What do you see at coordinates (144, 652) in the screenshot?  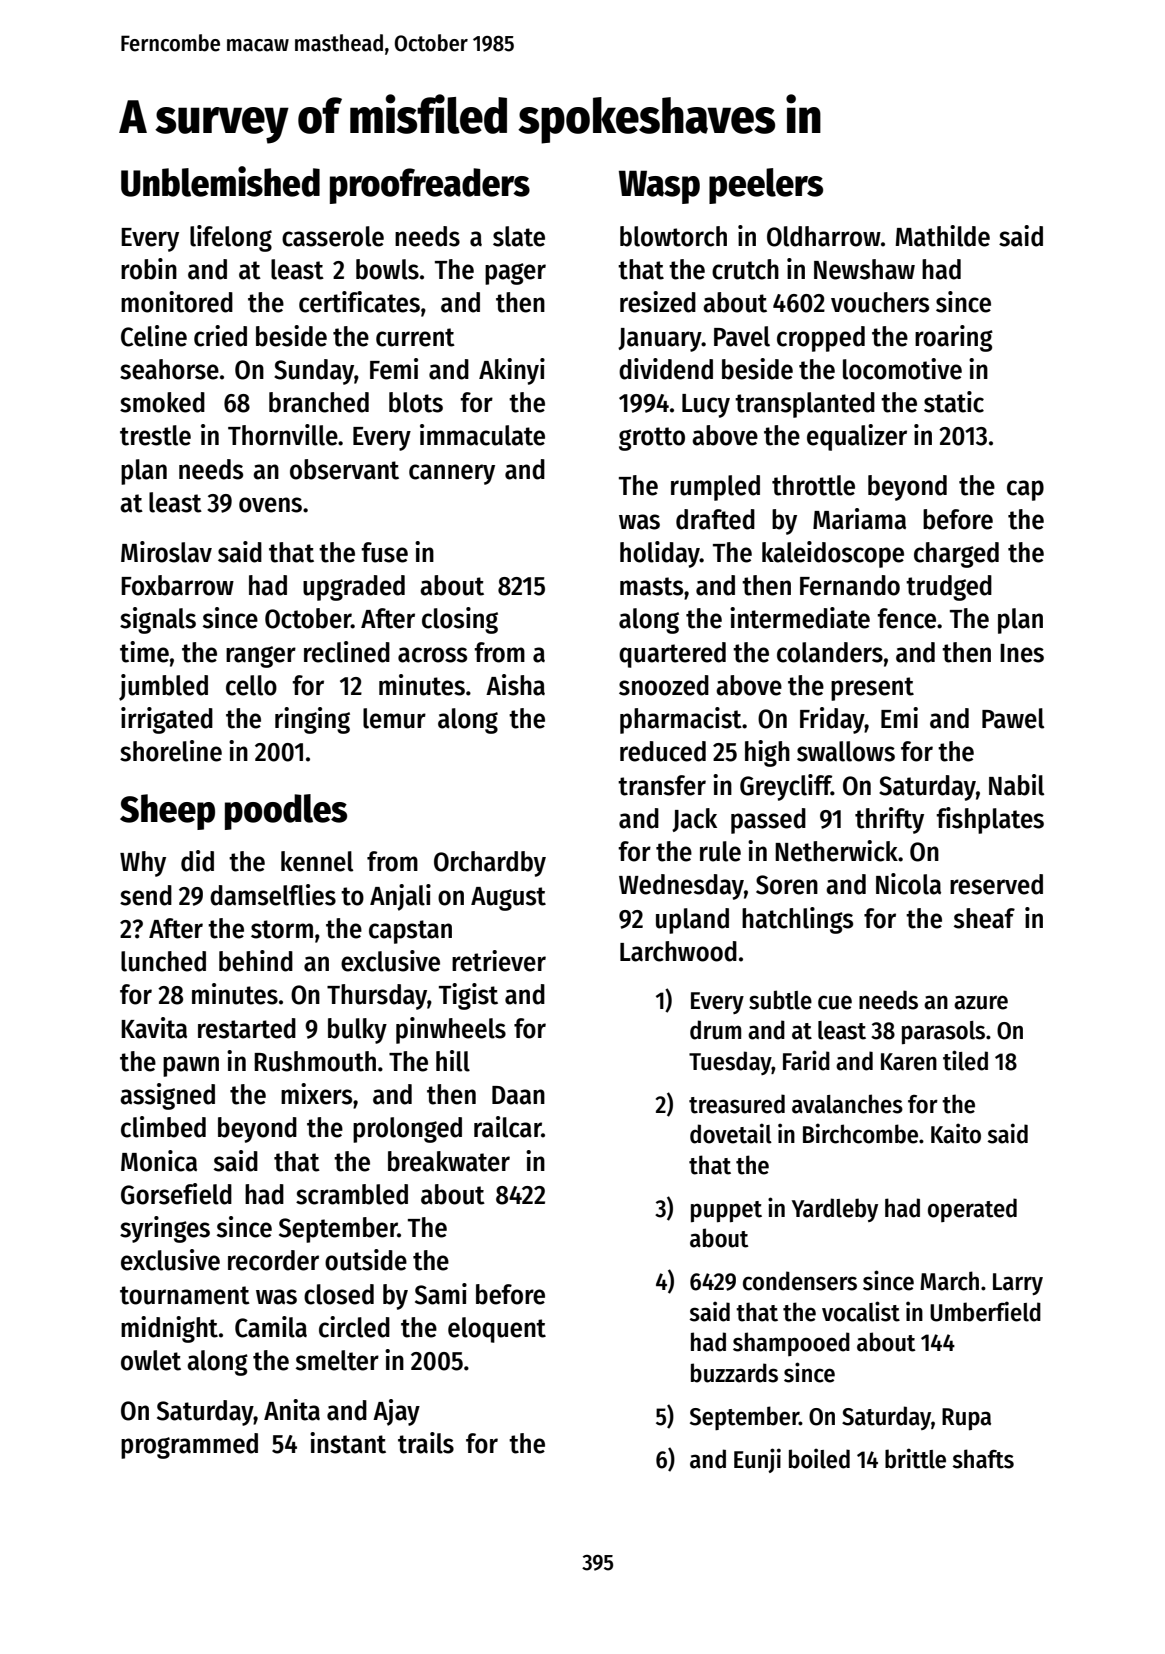 I see `time` at bounding box center [144, 652].
